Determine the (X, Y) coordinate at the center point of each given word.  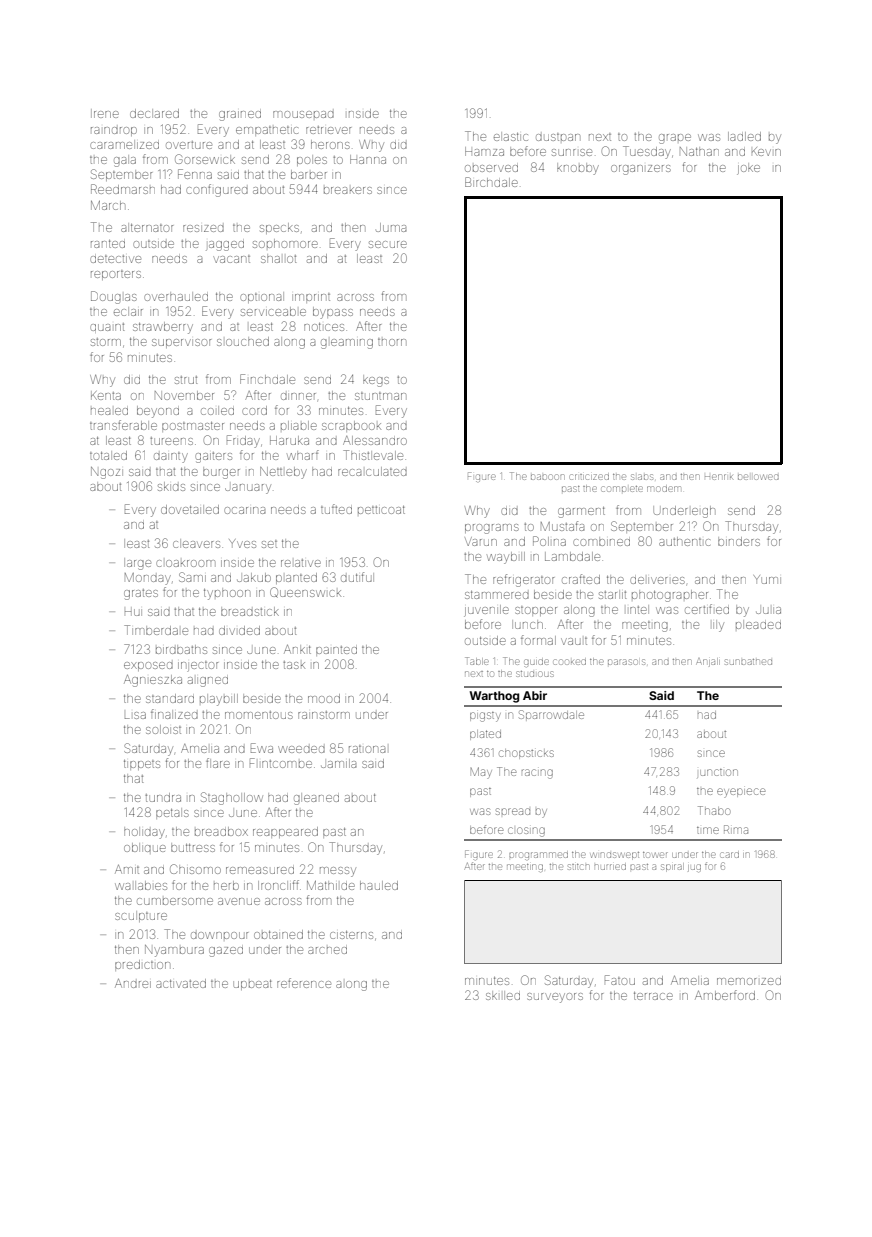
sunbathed (748, 662)
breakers (348, 190)
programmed (538, 856)
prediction (142, 965)
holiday (144, 833)
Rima (736, 829)
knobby (578, 169)
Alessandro (375, 440)
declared (154, 113)
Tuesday (647, 152)
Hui (133, 612)
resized (203, 228)
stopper (536, 611)
